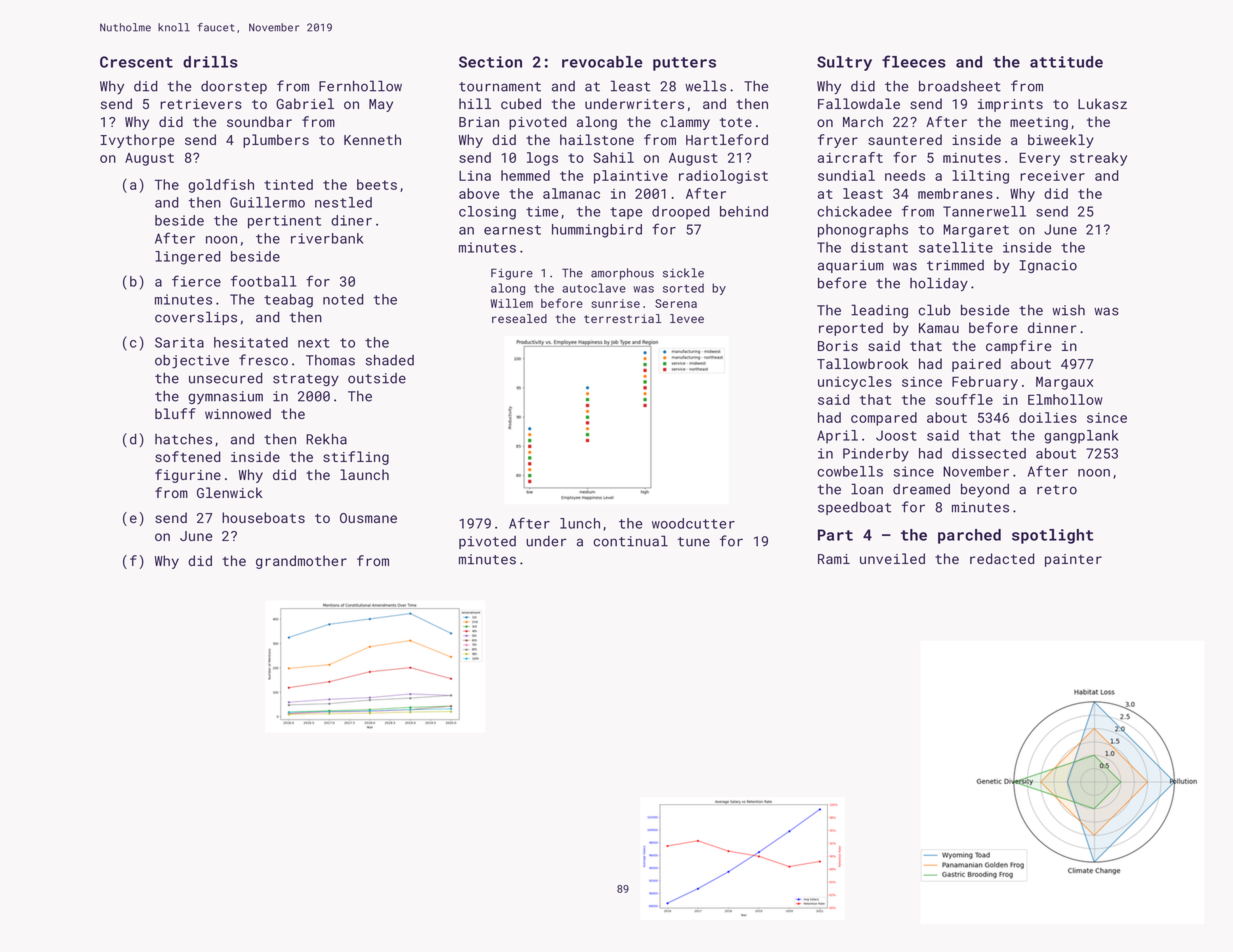 This image has height=952, width=1233. What do you see at coordinates (351, 220) in the image?
I see `diner` at bounding box center [351, 220].
